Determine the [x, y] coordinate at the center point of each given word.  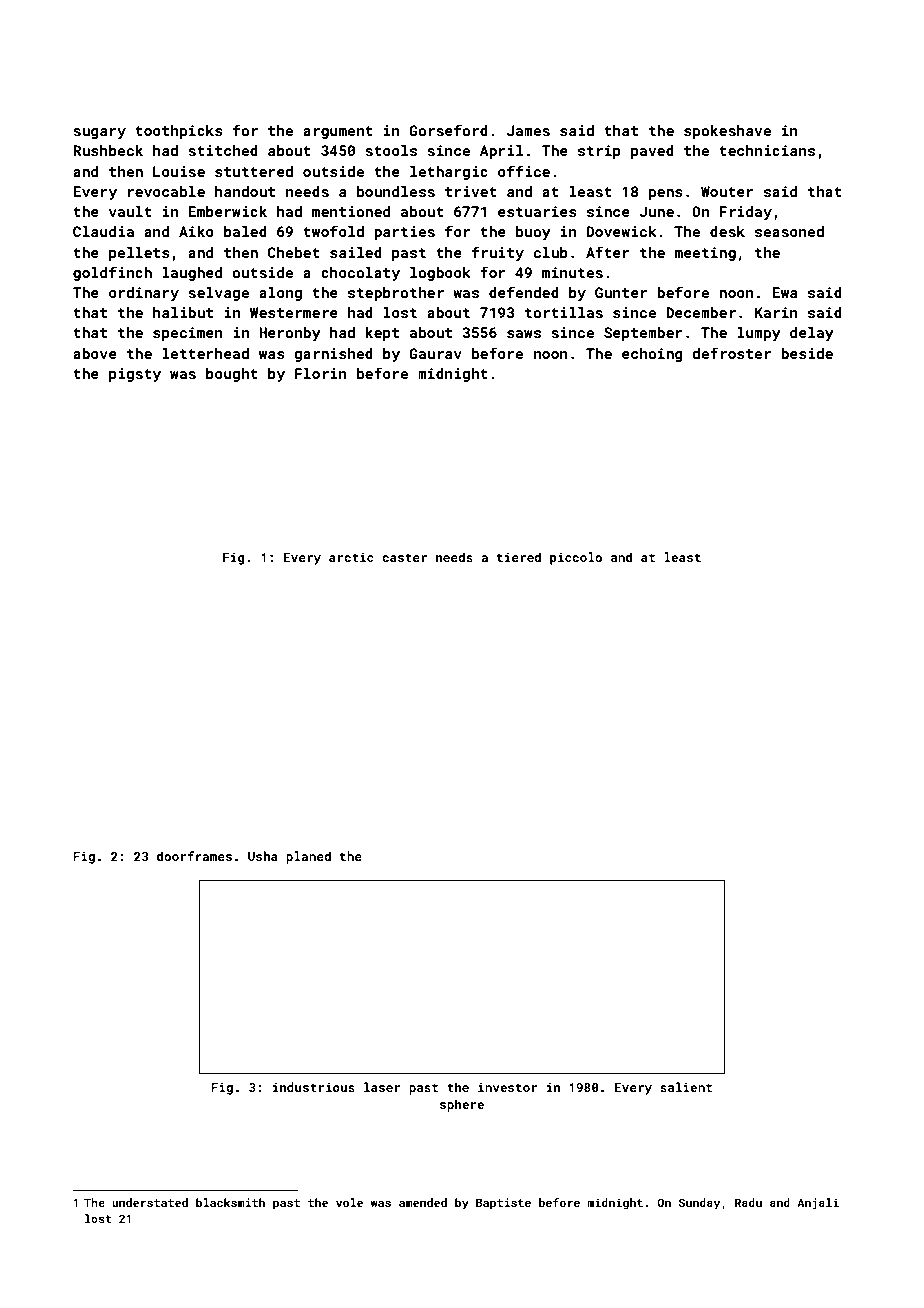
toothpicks [179, 132]
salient [686, 1087]
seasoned [789, 231]
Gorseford [448, 130]
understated [150, 1202]
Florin [321, 373]
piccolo [576, 558]
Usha [263, 856]
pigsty [135, 375]
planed [308, 857]
